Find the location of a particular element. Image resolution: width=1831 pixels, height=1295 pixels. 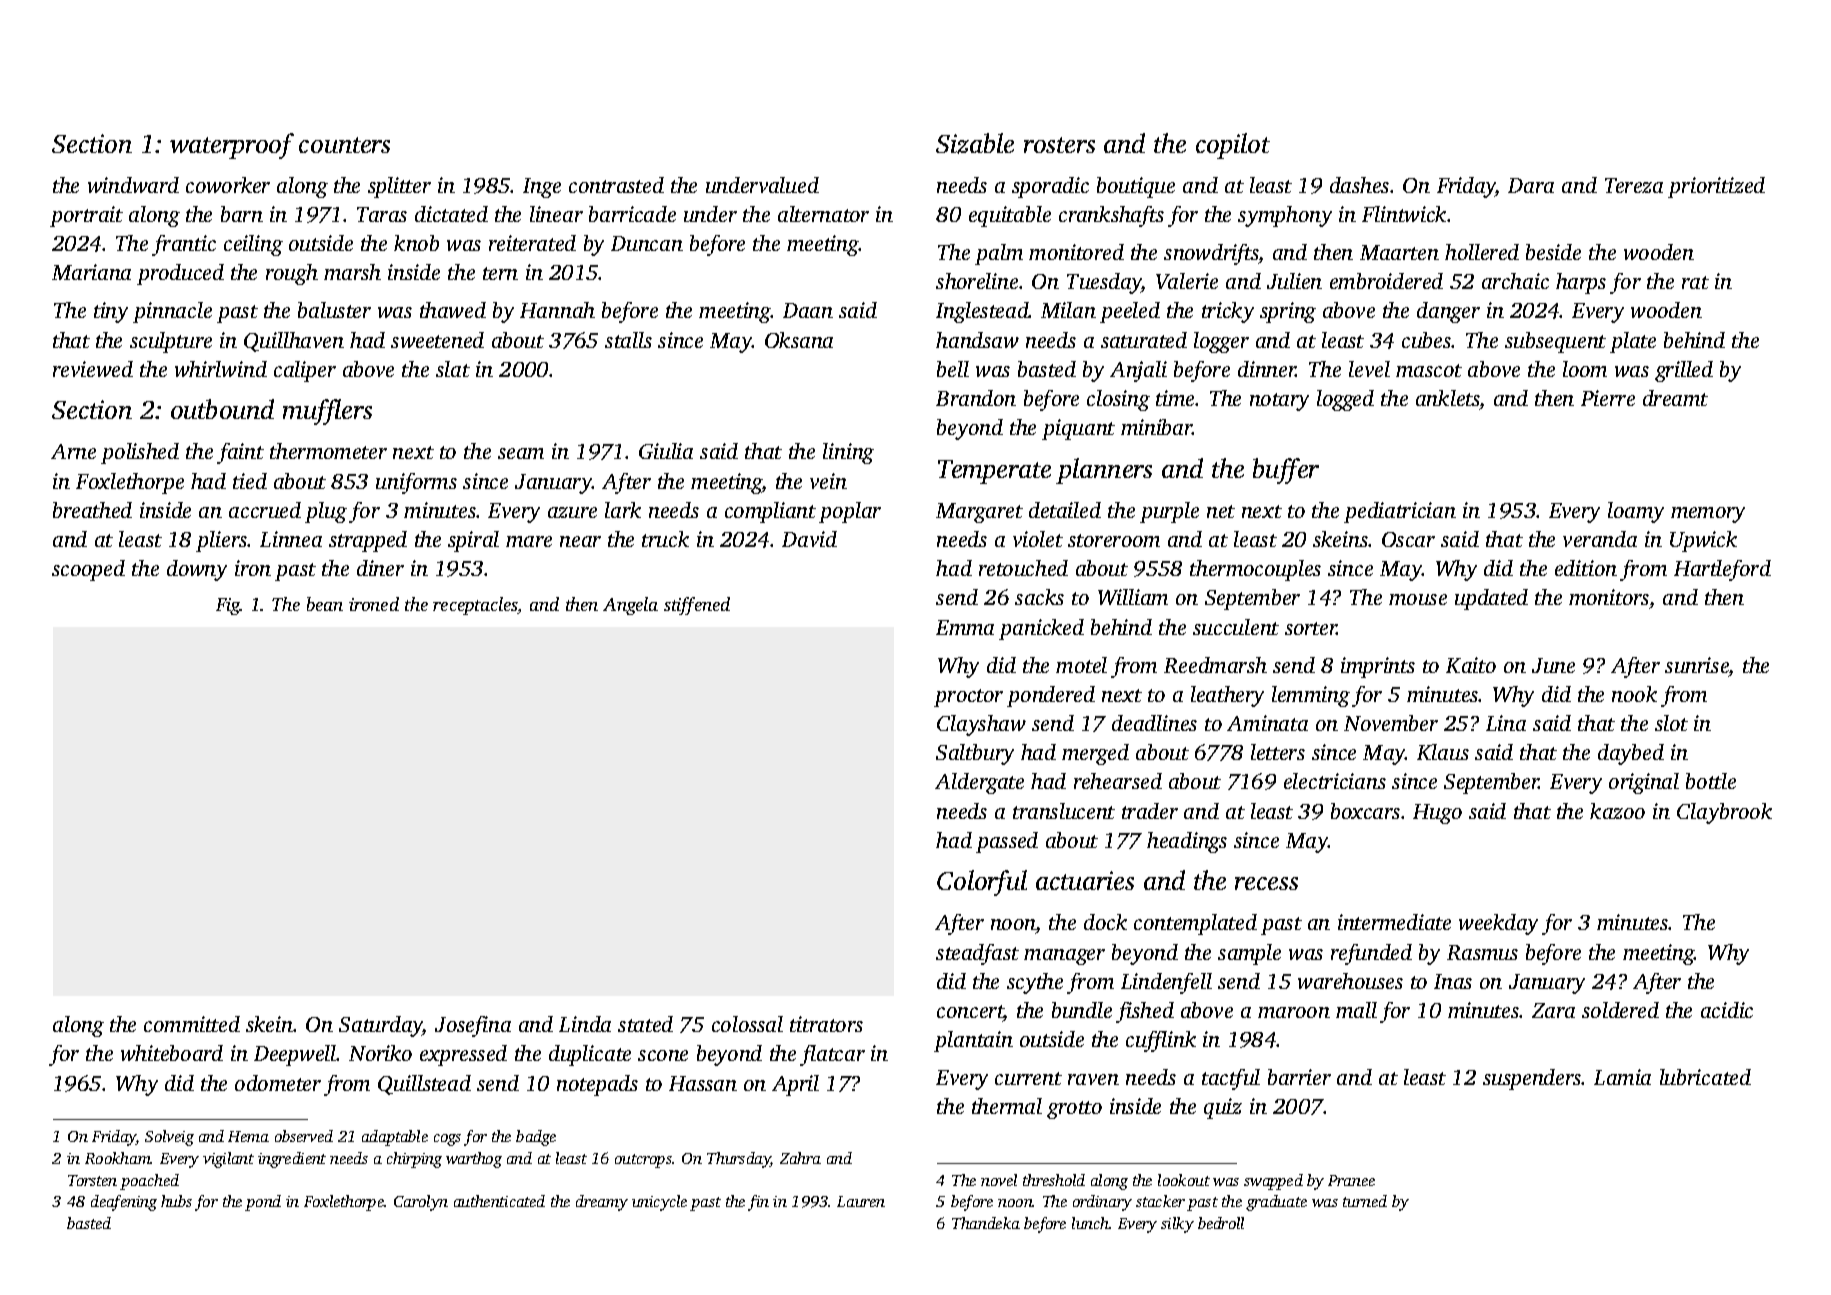

waterproof is located at coordinates (232, 146).
